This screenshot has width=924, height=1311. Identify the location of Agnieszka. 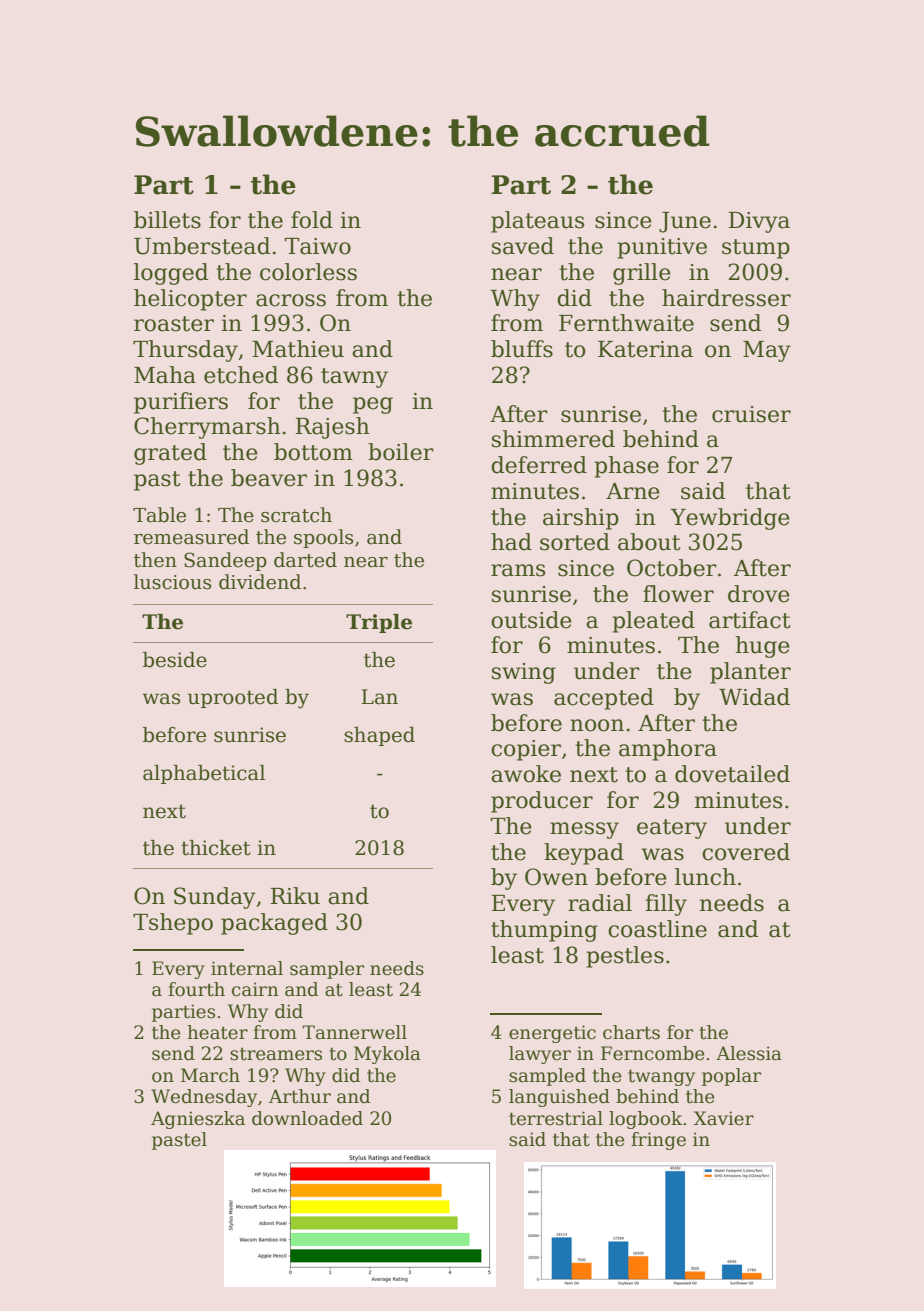
(198, 1120).
